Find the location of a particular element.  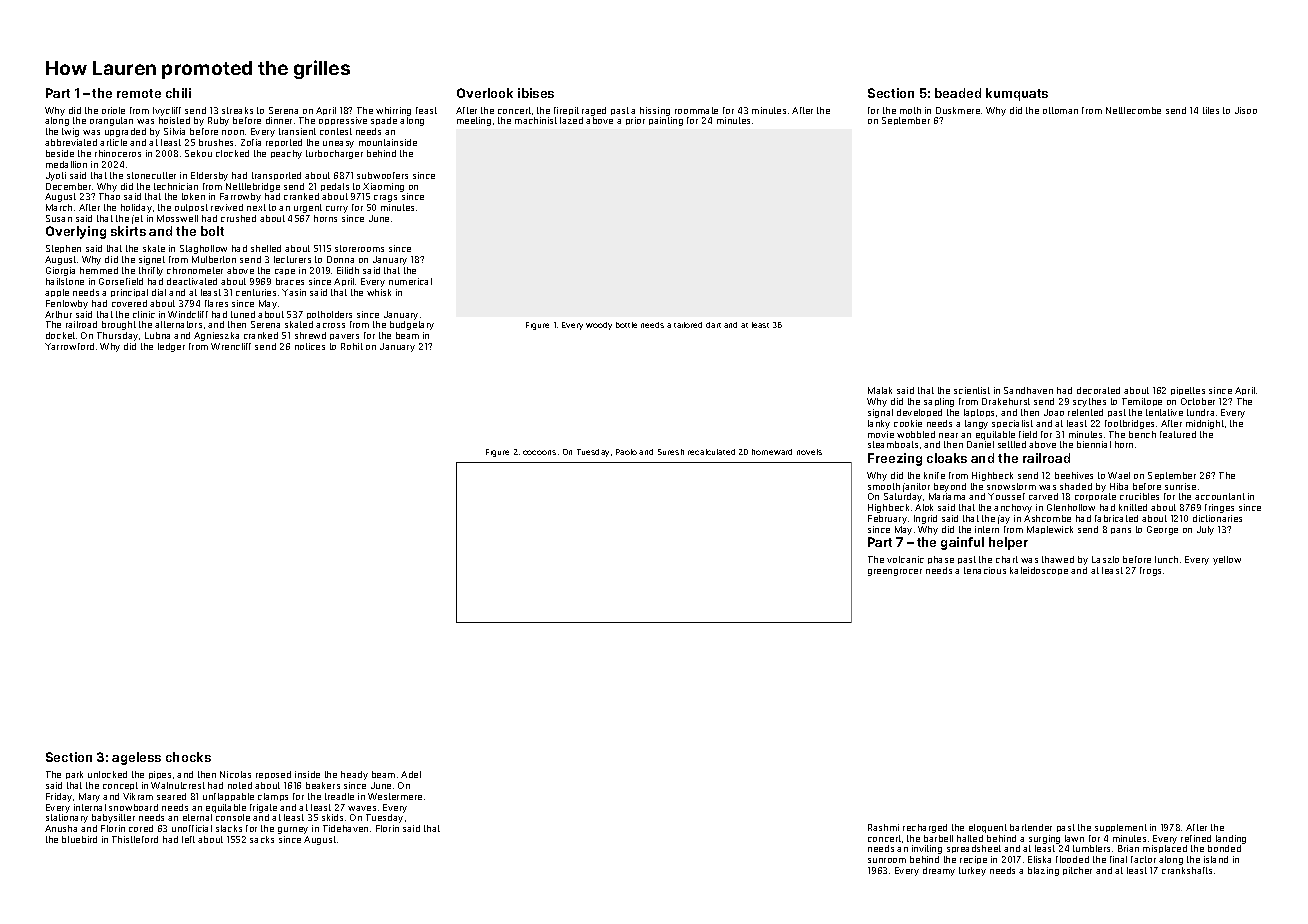

Thistleford is located at coordinates (135, 839).
